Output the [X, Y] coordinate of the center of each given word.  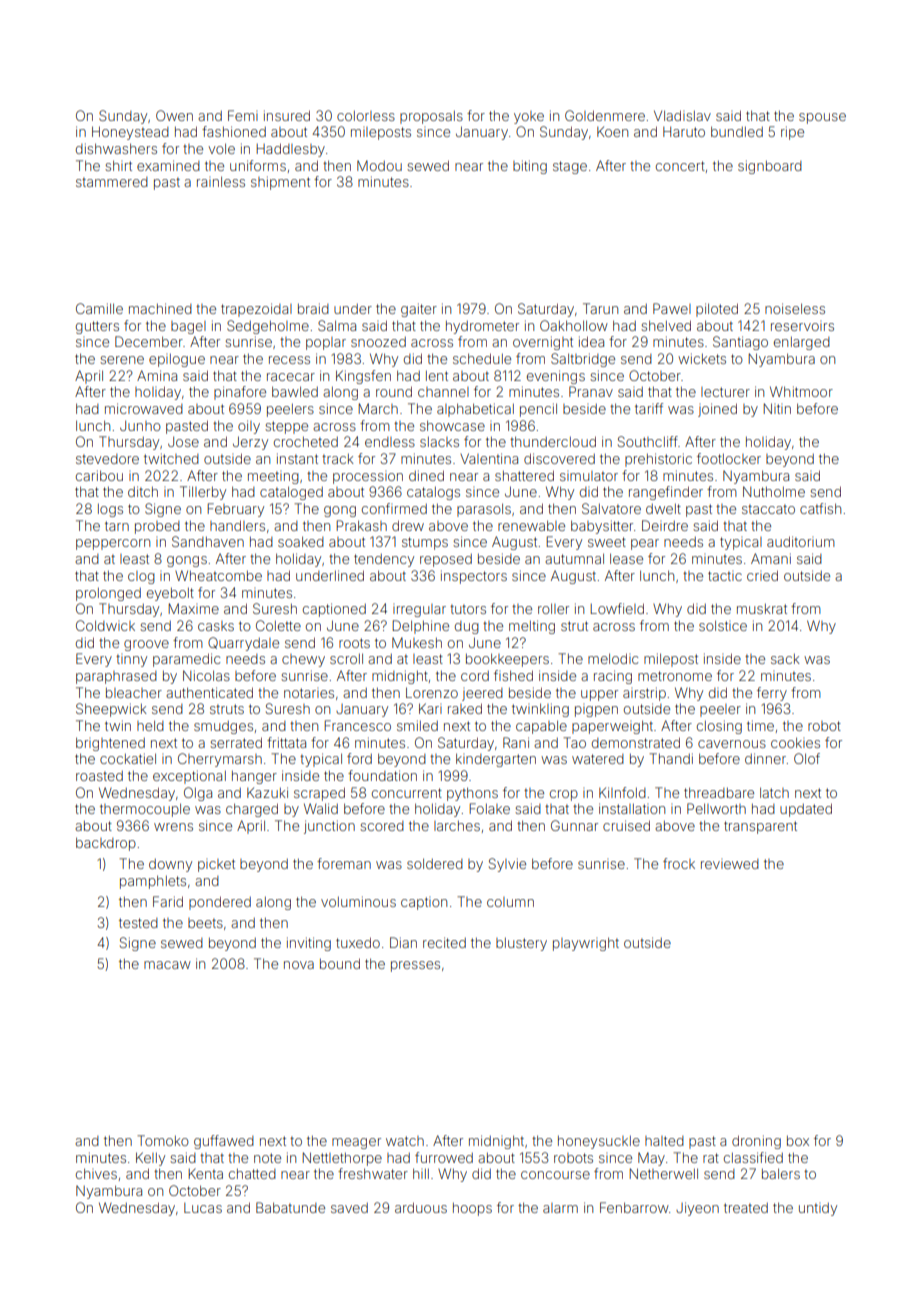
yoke [529, 117]
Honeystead [130, 133]
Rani [516, 742]
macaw [167, 965]
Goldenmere [605, 115]
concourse [555, 1175]
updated [806, 810]
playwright [586, 944]
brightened [110, 744]
